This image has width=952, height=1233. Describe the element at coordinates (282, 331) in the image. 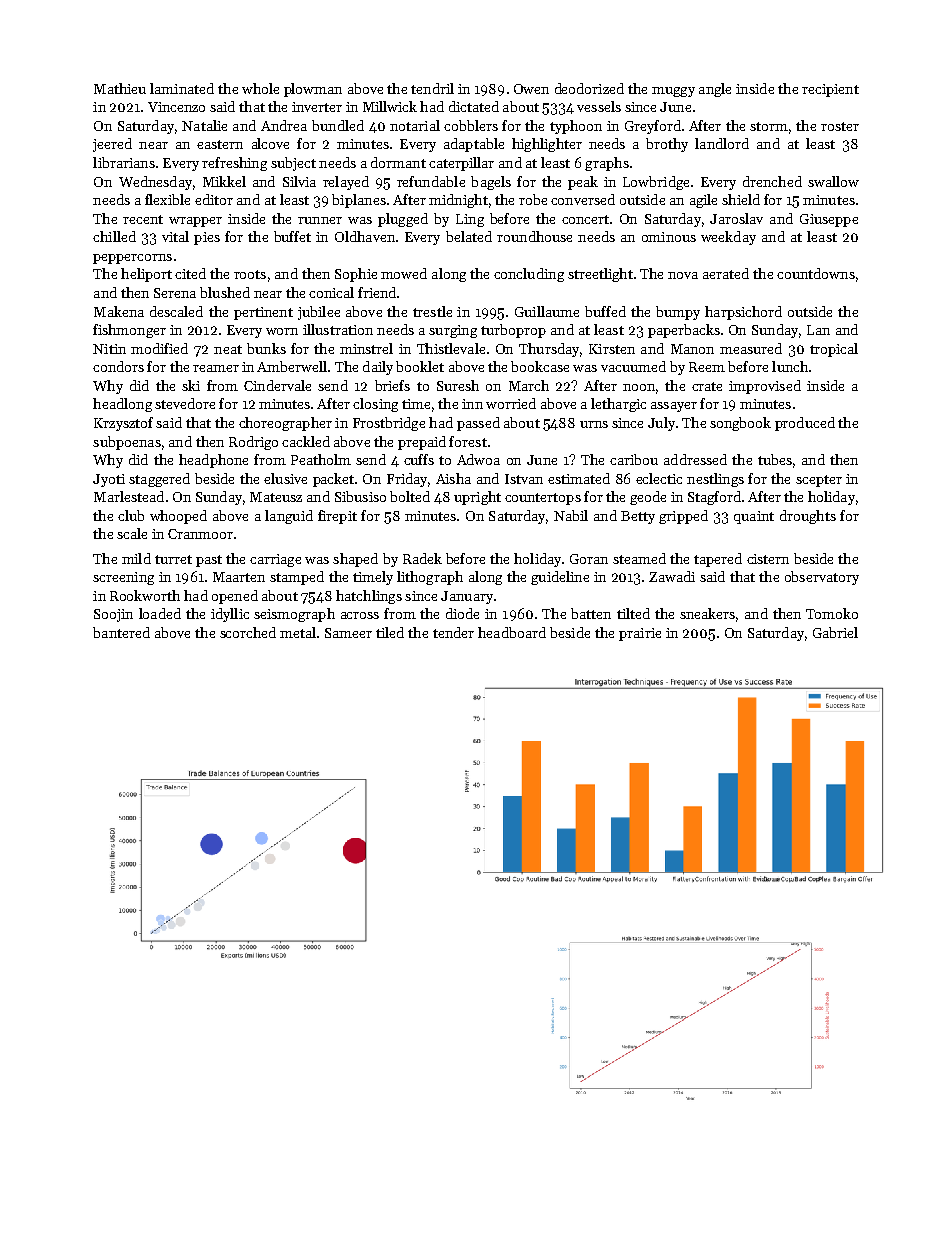

I see `worn` at that location.
